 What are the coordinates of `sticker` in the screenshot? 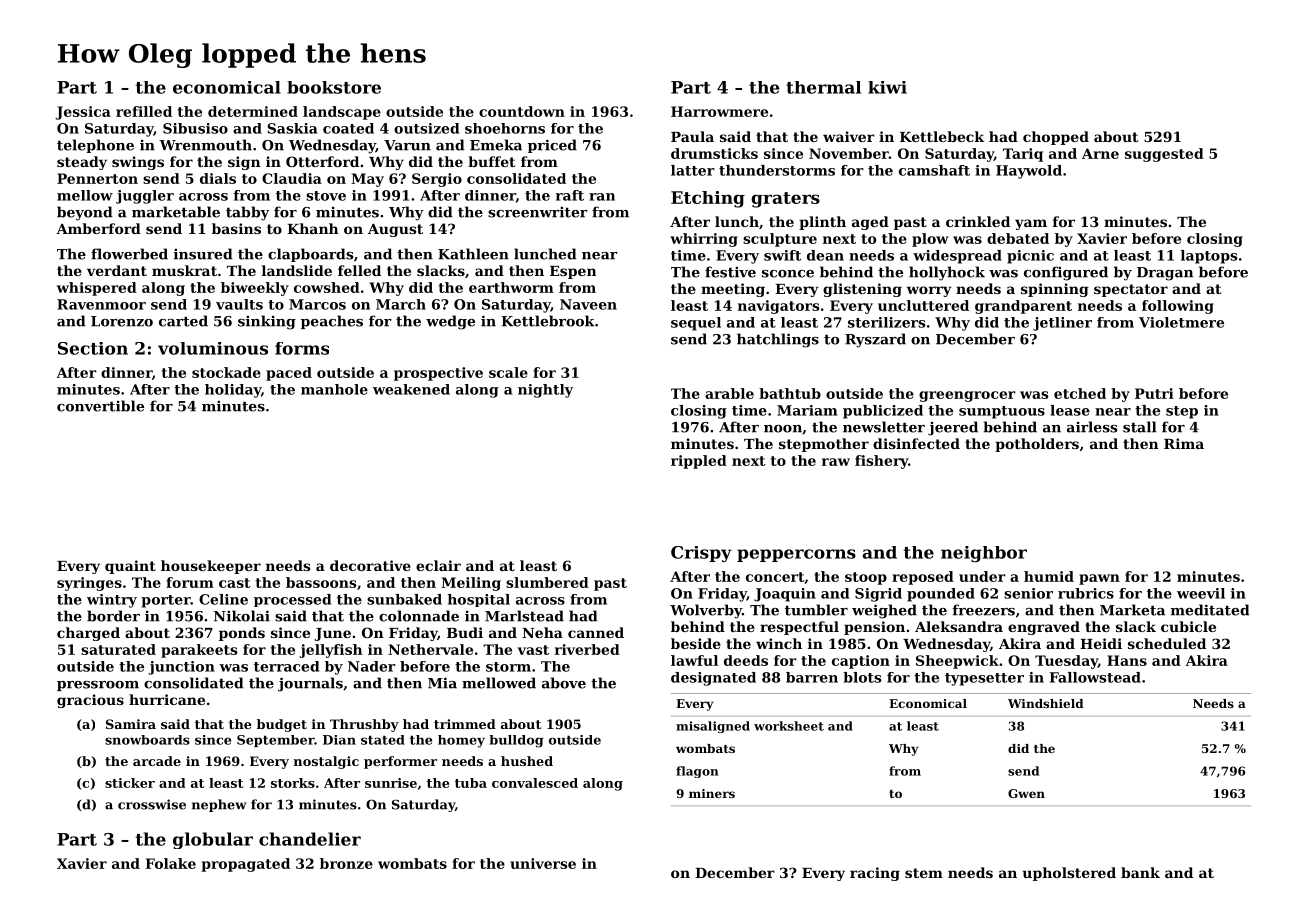 It's located at (130, 783).
